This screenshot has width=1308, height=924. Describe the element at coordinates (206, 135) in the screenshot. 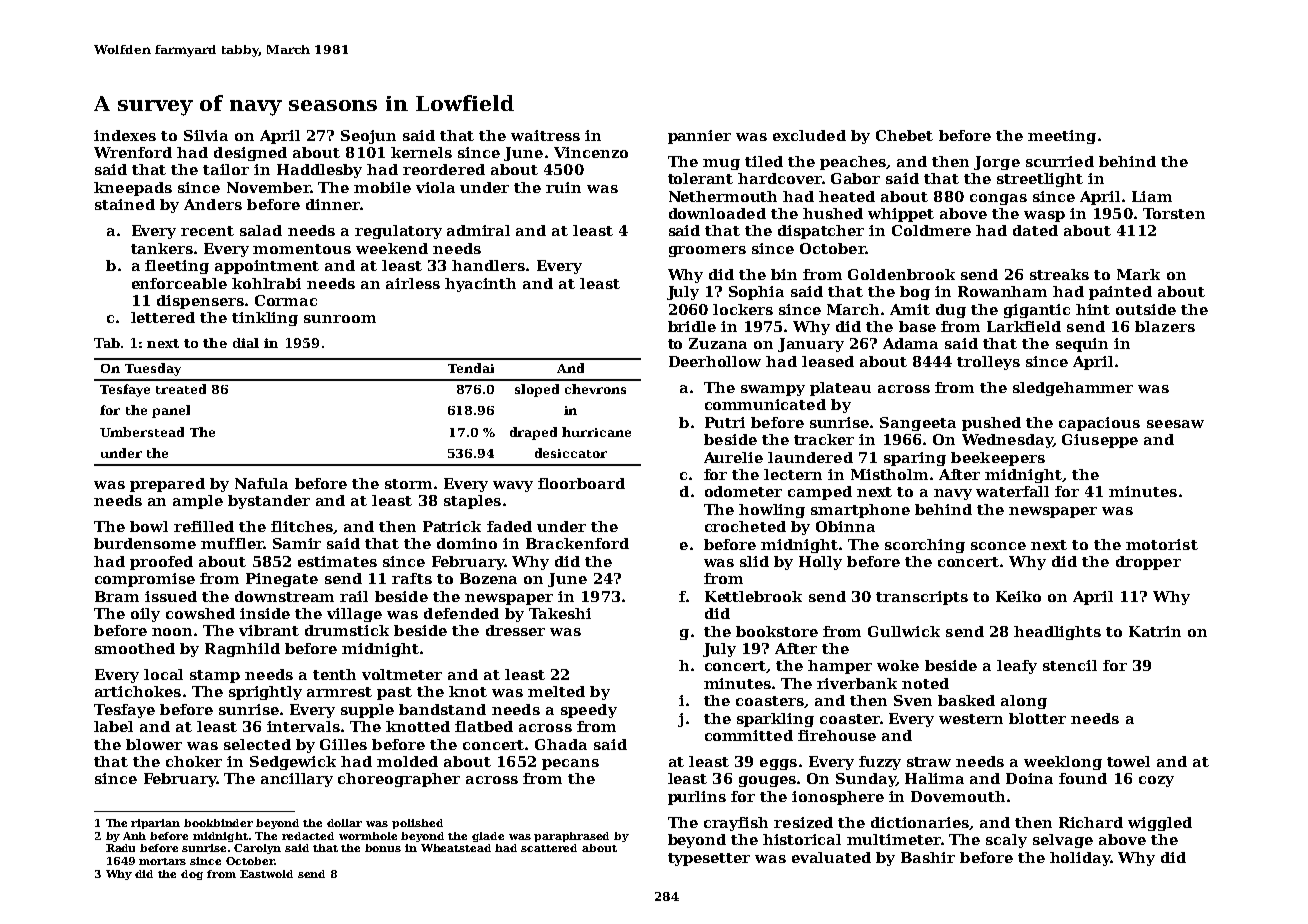

I see `Silvia` at that location.
